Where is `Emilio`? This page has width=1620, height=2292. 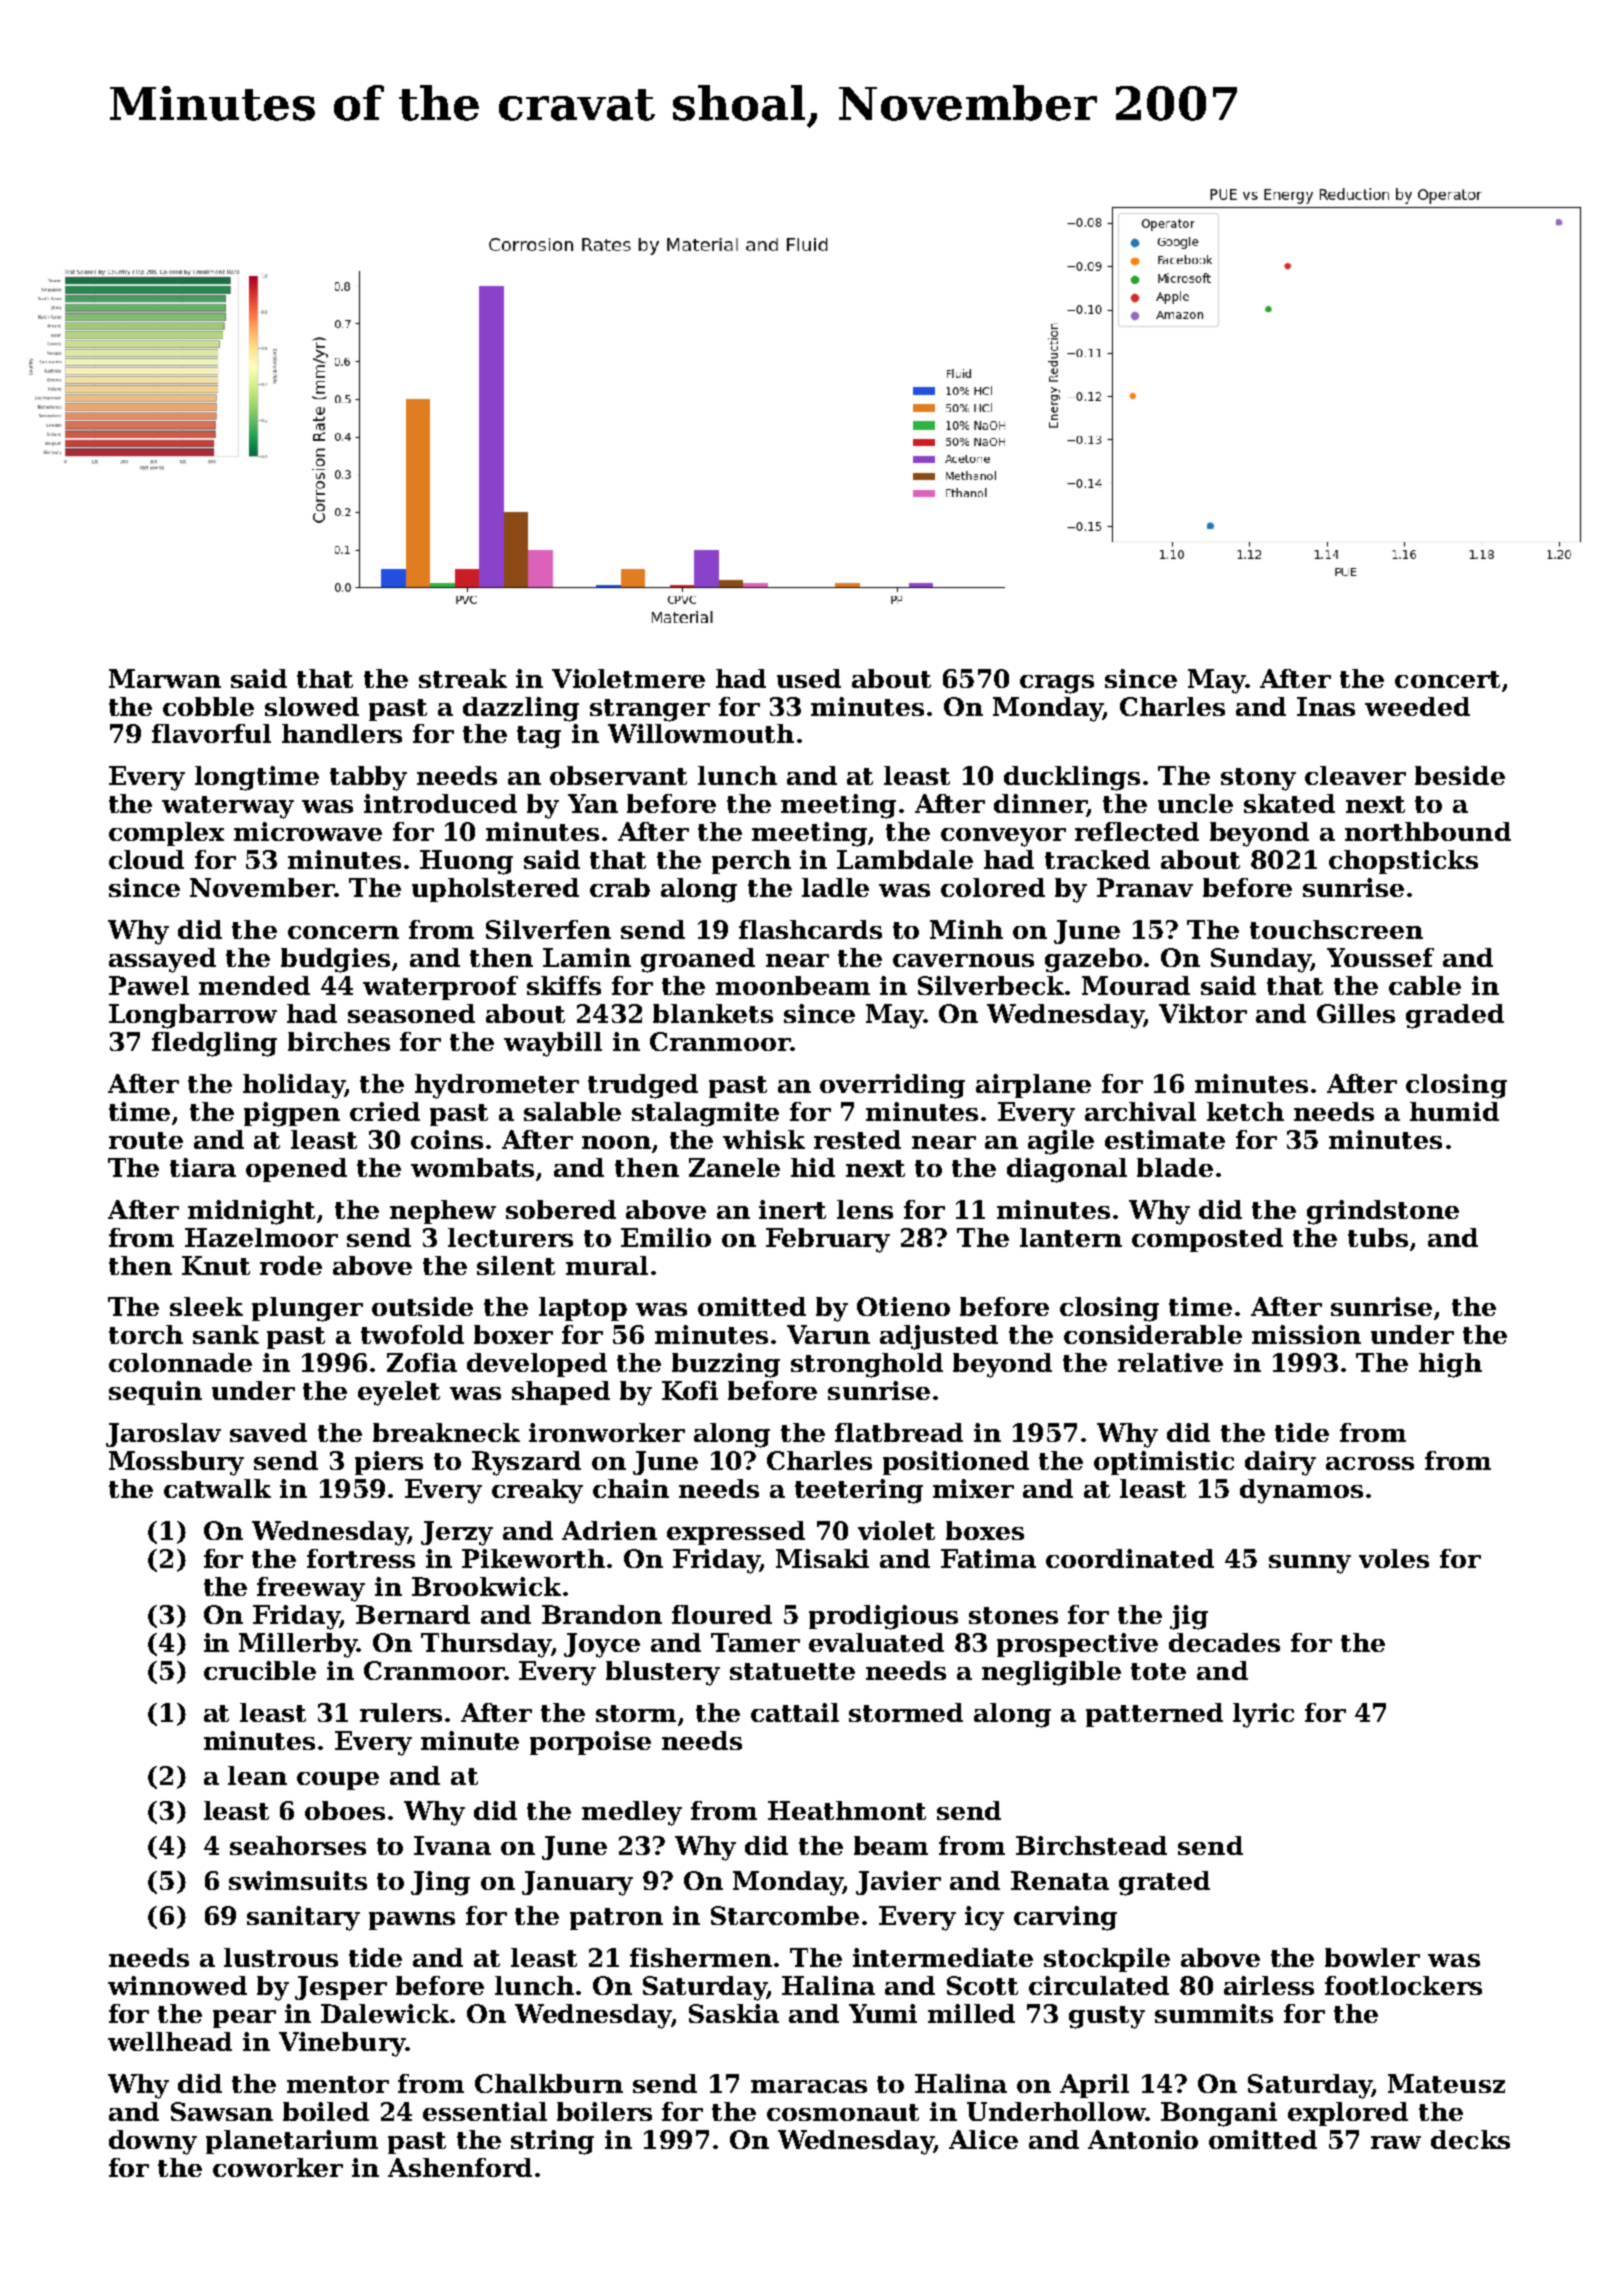
Emilio is located at coordinates (666, 1237).
